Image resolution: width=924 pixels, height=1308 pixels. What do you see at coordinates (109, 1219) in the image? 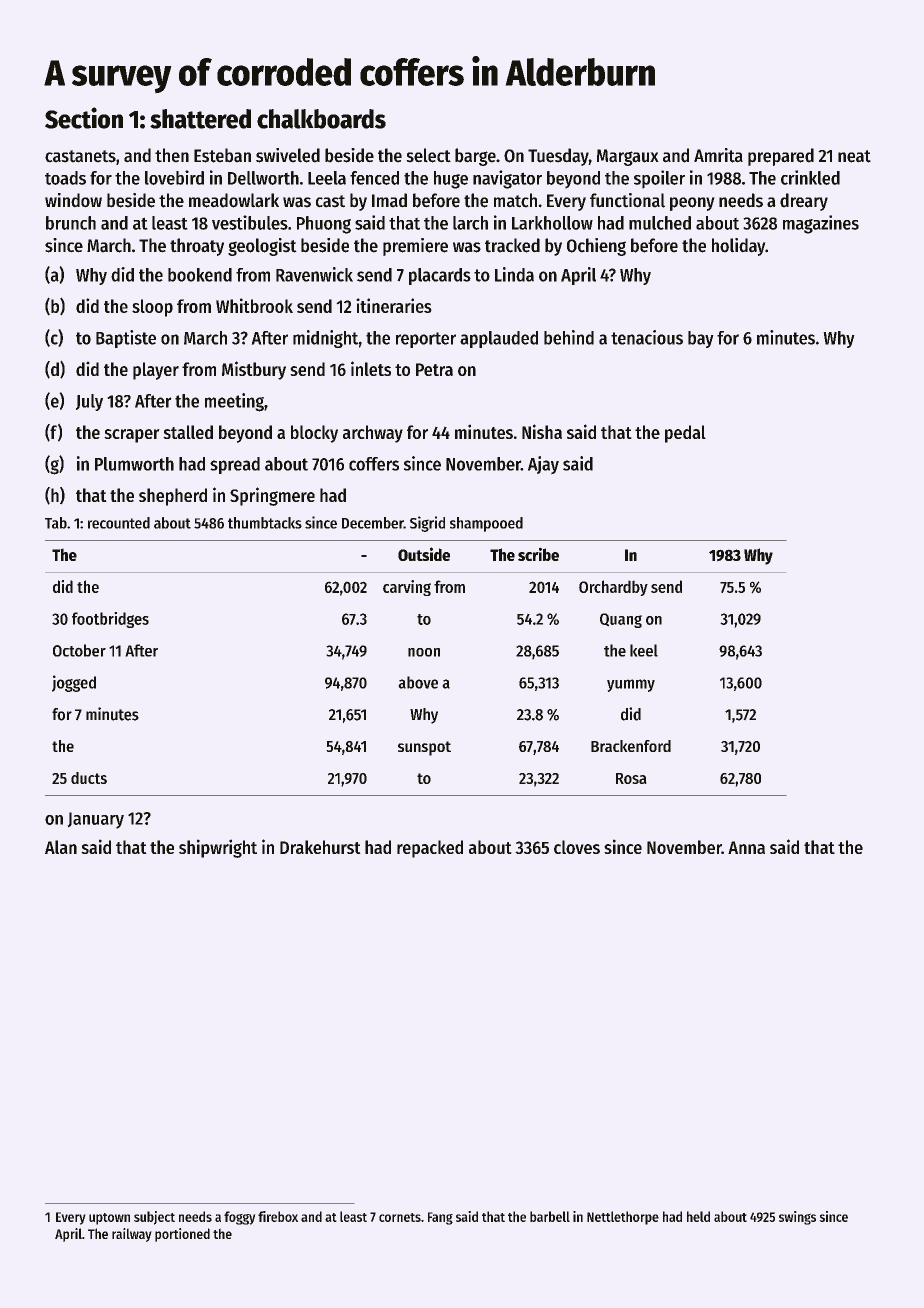
I see `uptown` at bounding box center [109, 1219].
